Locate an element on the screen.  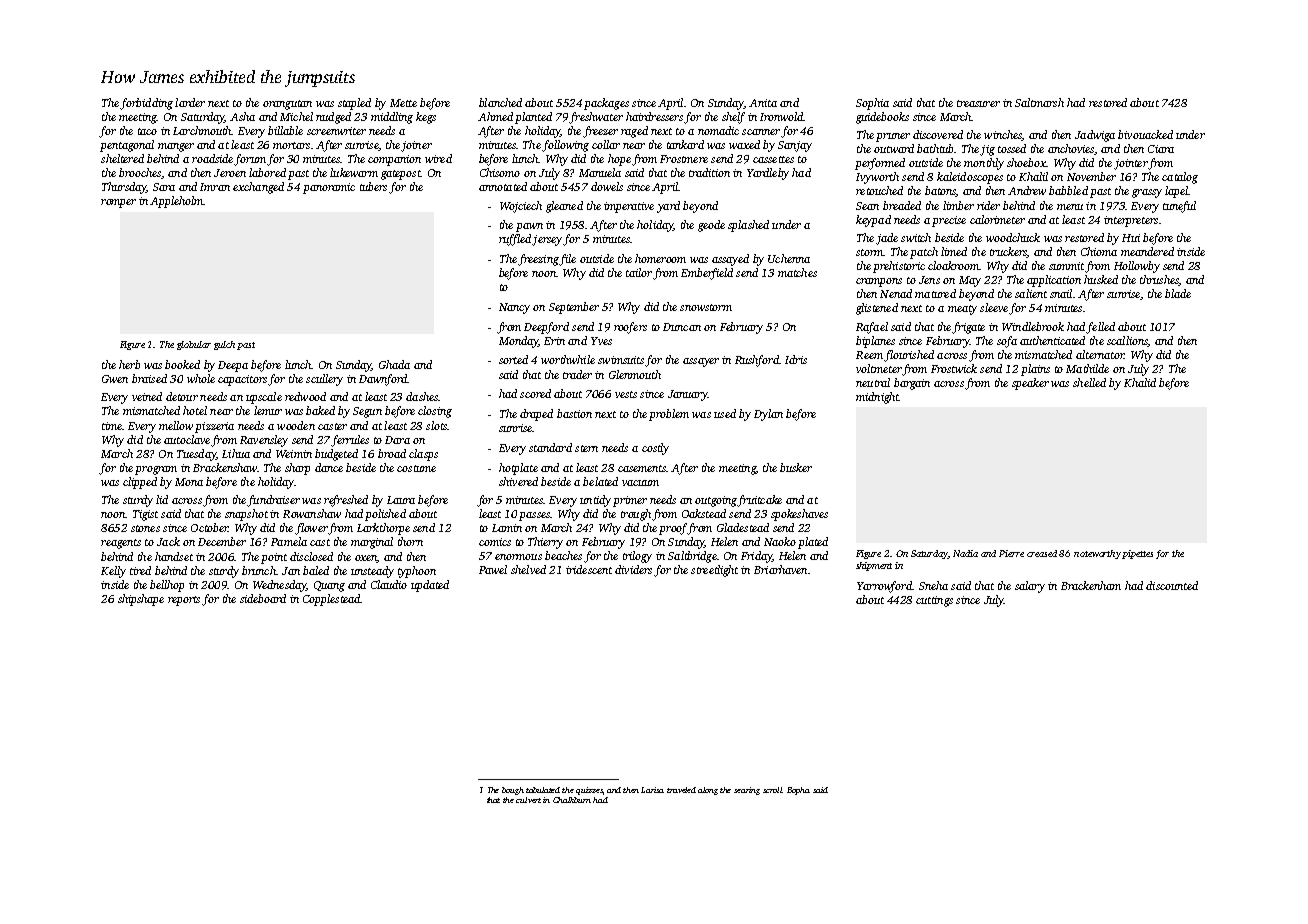
tailor is located at coordinates (639, 272).
